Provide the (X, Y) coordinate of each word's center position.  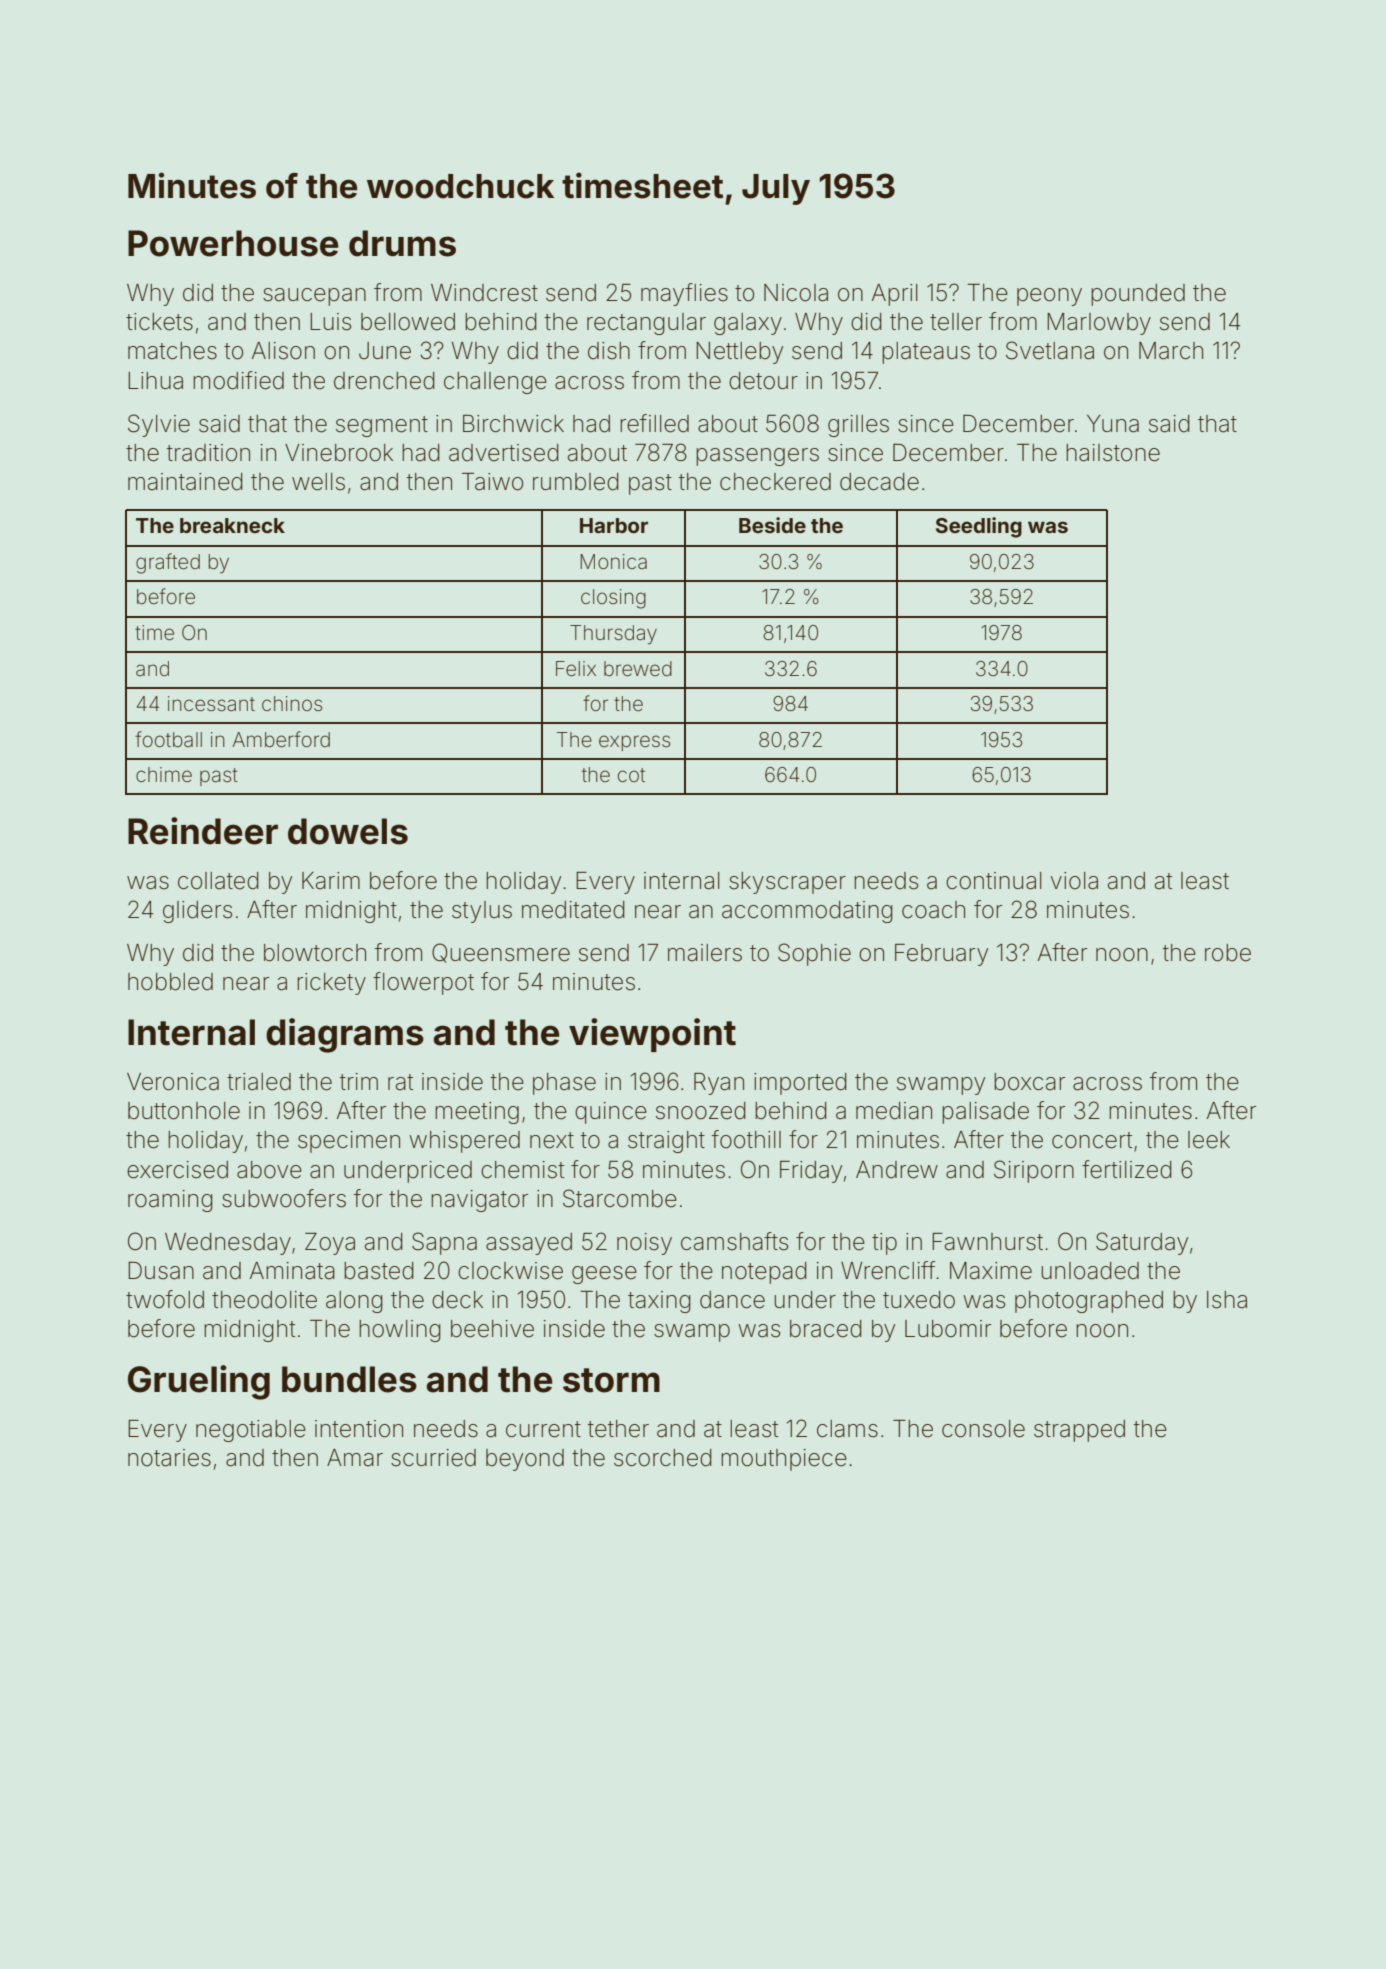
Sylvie (159, 425)
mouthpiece (784, 1460)
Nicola (796, 293)
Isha (1227, 1300)
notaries (169, 1458)
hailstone (1113, 453)
